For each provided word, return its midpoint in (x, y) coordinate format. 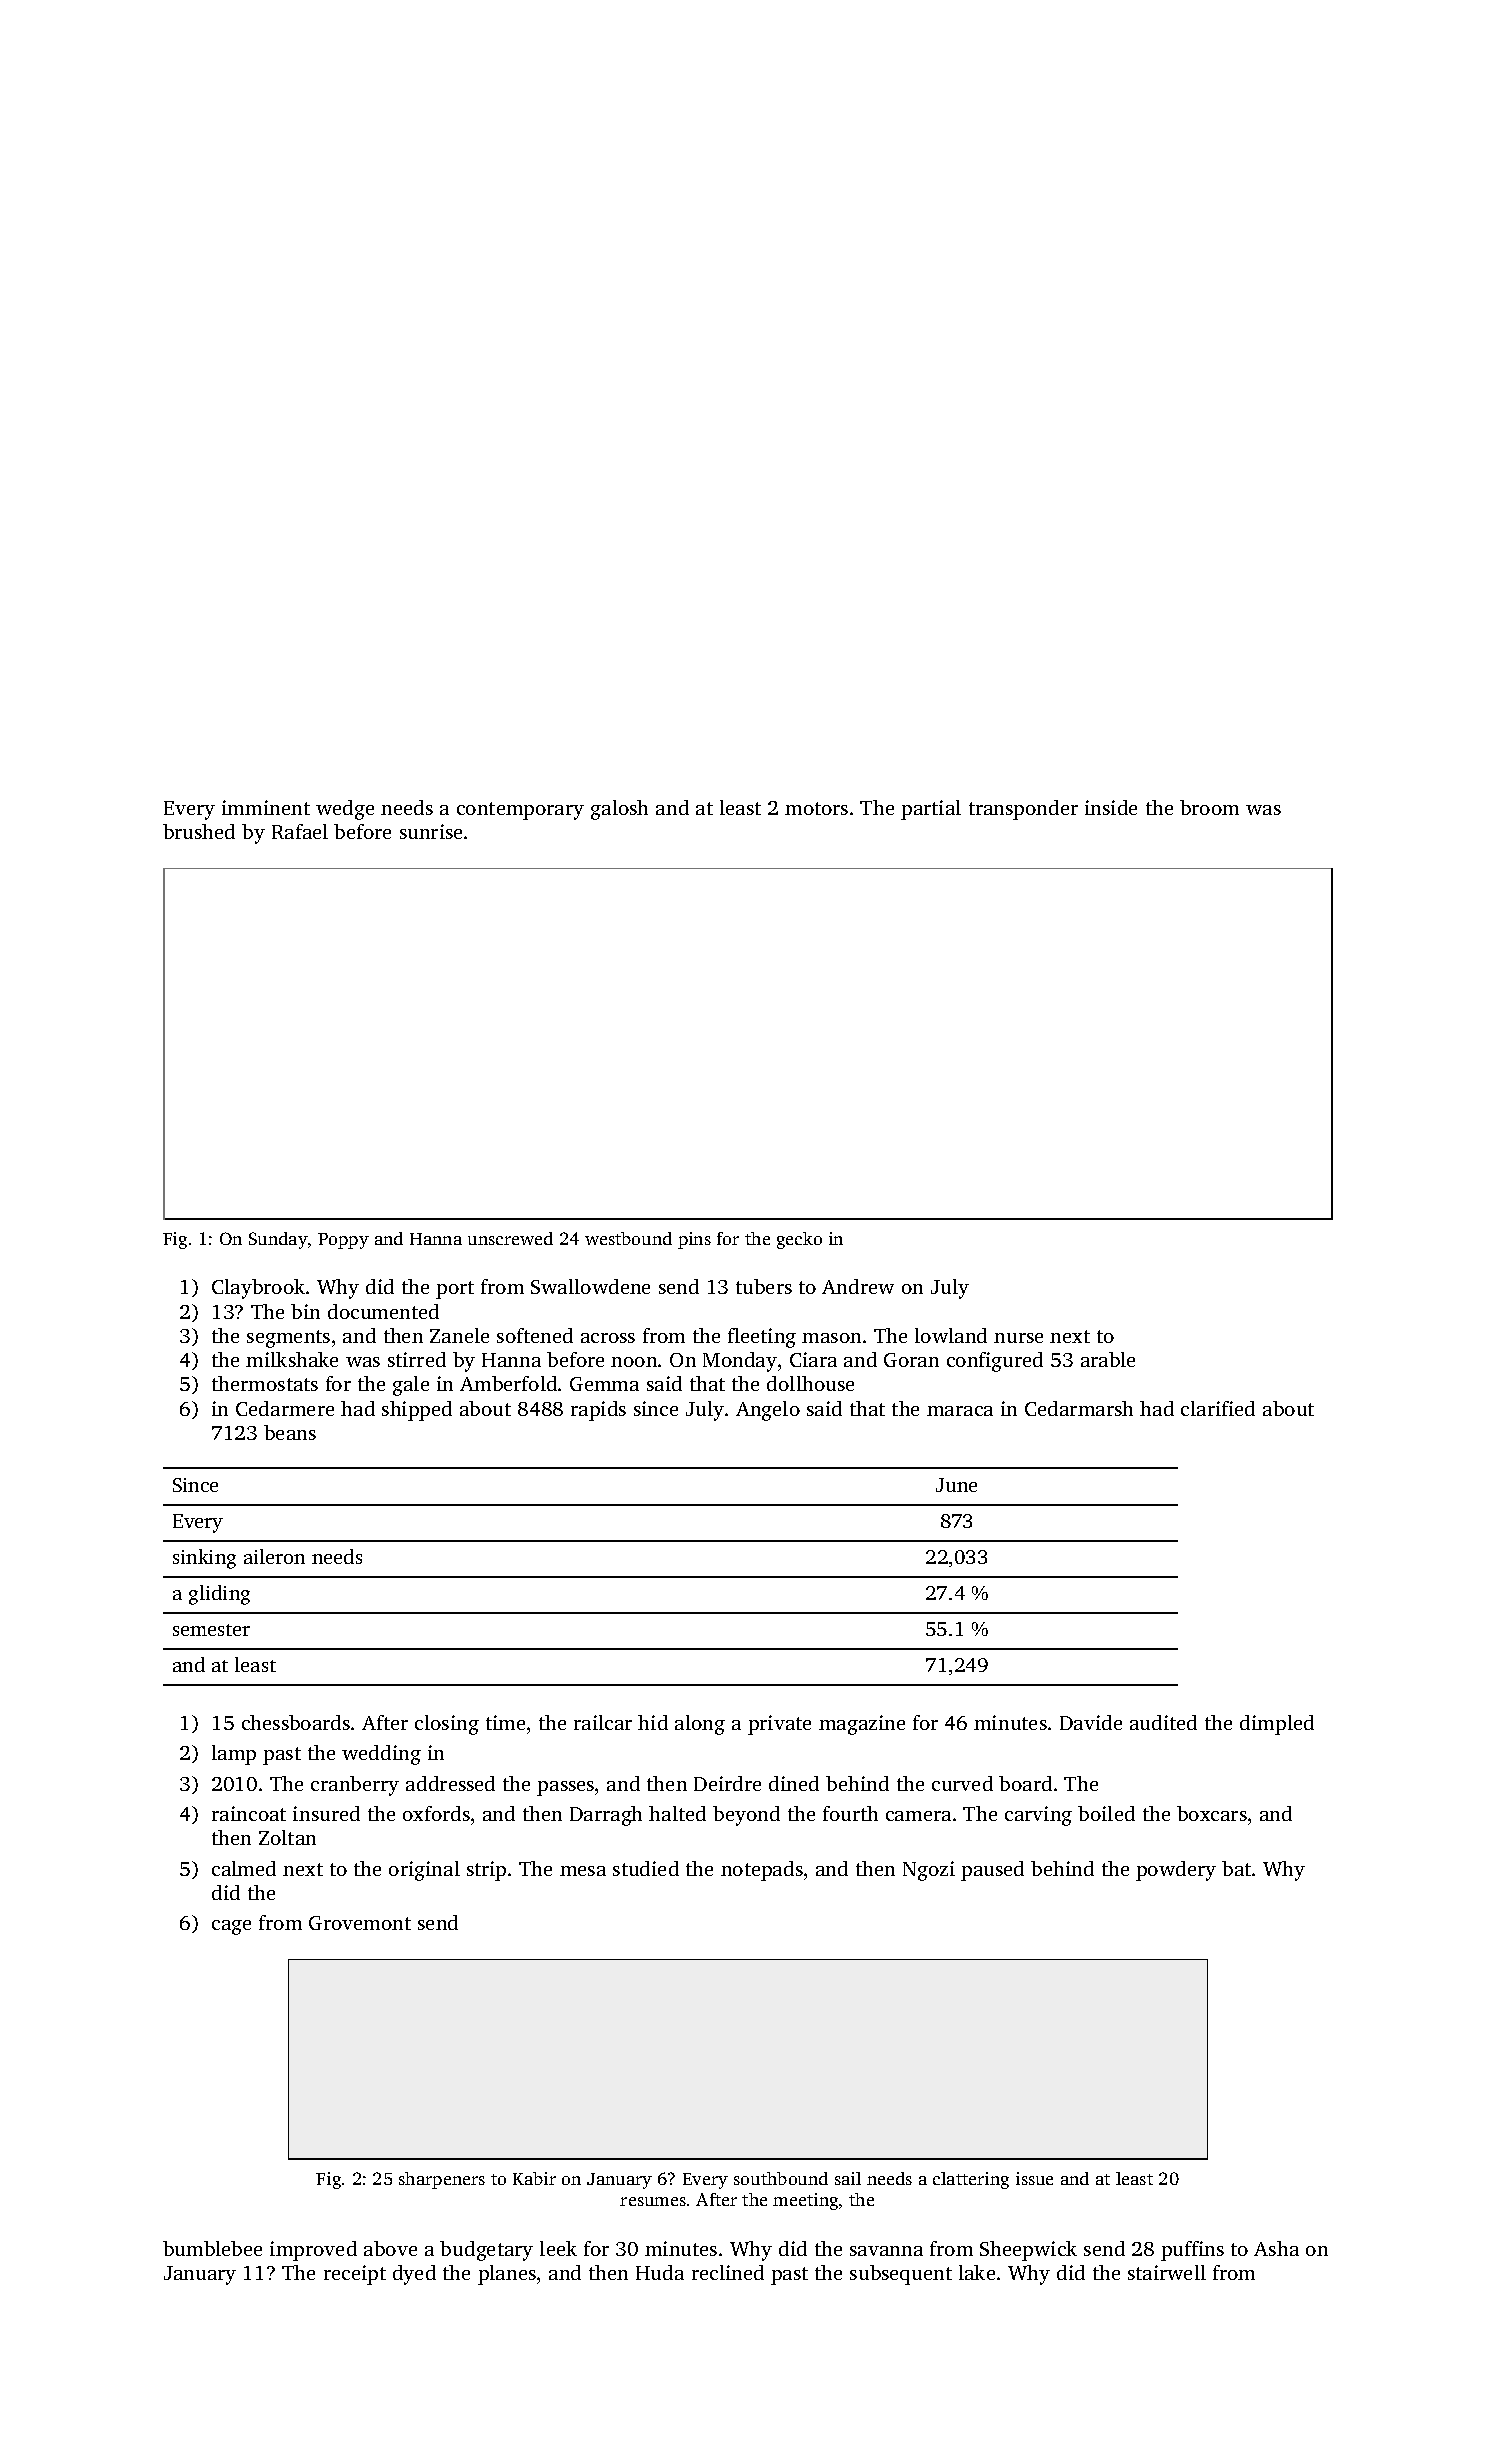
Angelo (768, 1411)
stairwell (1167, 2272)
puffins (1192, 2251)
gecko (799, 1240)
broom (1209, 807)
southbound (781, 2178)
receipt (355, 2275)
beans (290, 1432)
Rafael (300, 831)
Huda (660, 2272)
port (455, 1290)
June (956, 1485)
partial (931, 810)
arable (1108, 1359)
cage (231, 1927)
